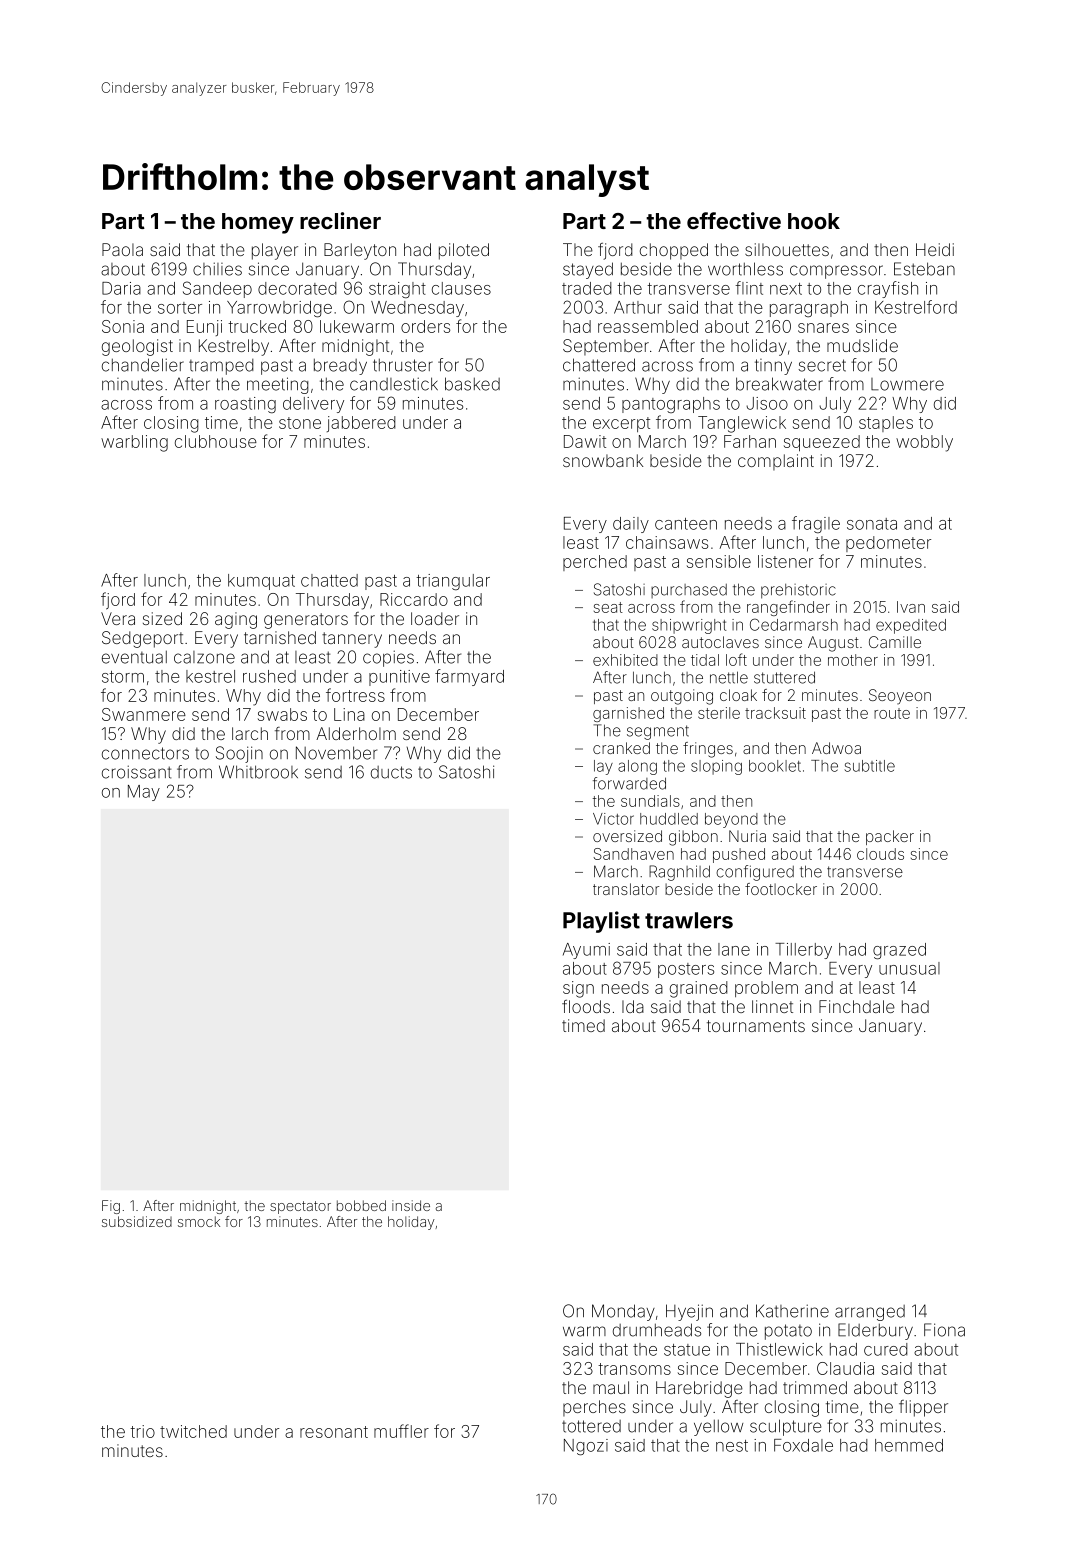 The width and height of the page is (1071, 1550). What do you see at coordinates (142, 1431) in the page?
I see `trio` at bounding box center [142, 1431].
